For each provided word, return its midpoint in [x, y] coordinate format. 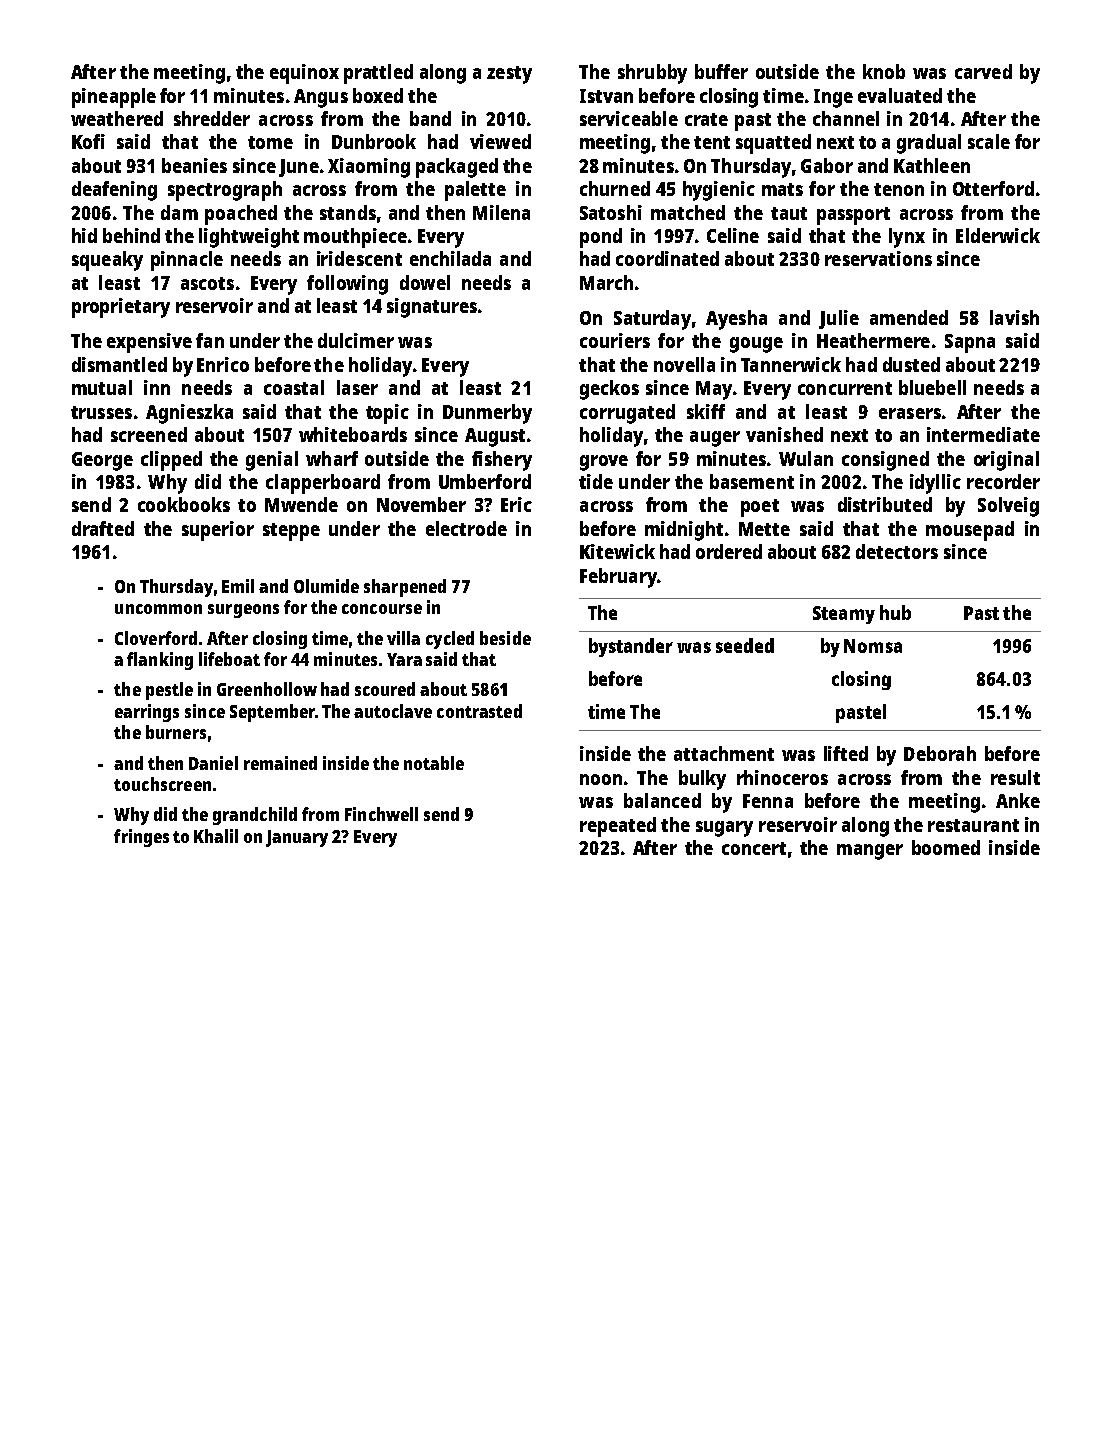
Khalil [216, 836]
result [1015, 777]
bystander [631, 647]
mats [782, 189]
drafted [103, 528]
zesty [509, 75]
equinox [304, 74]
